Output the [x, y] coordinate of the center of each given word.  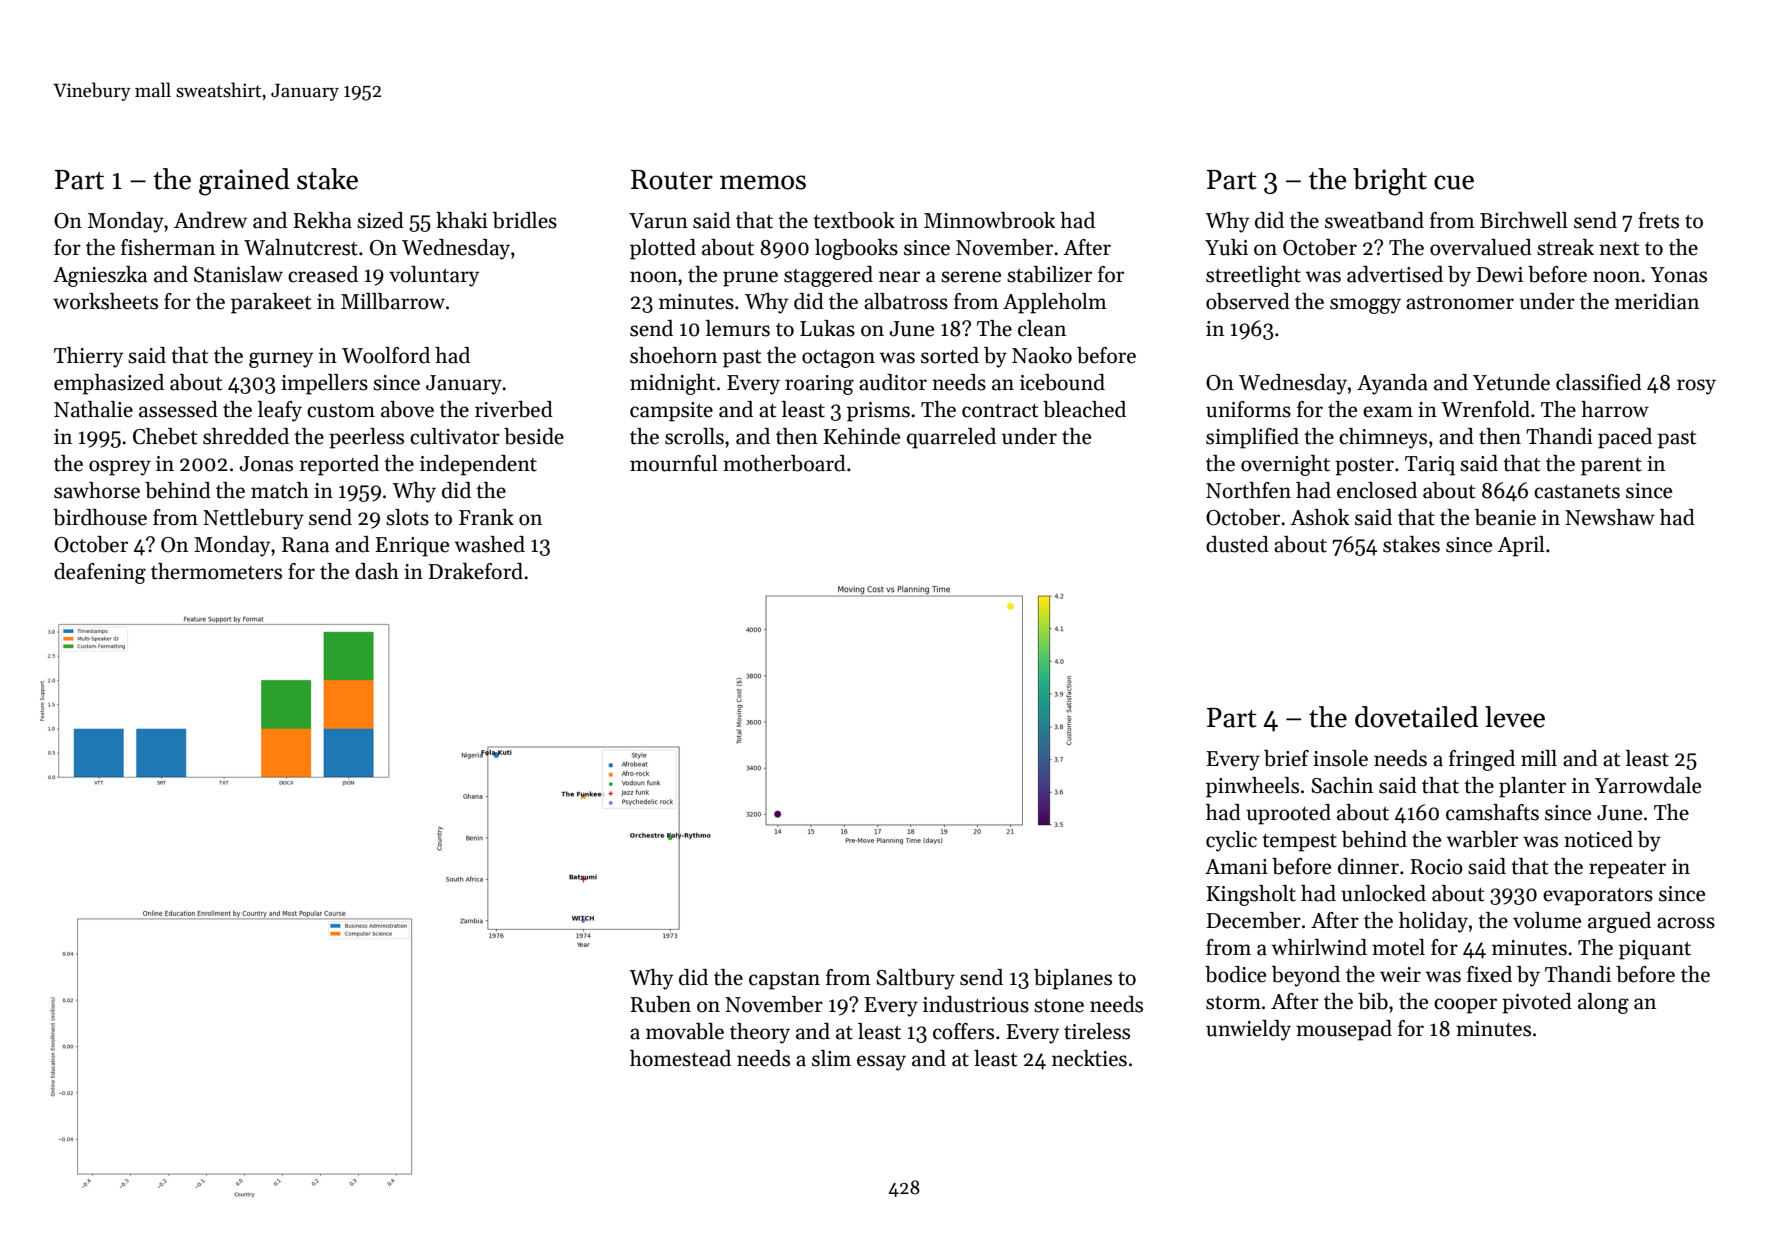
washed [489, 544]
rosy [1696, 387]
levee [1515, 717]
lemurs [738, 328]
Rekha [322, 220]
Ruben [660, 1004]
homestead [680, 1058]
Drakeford [475, 571]
